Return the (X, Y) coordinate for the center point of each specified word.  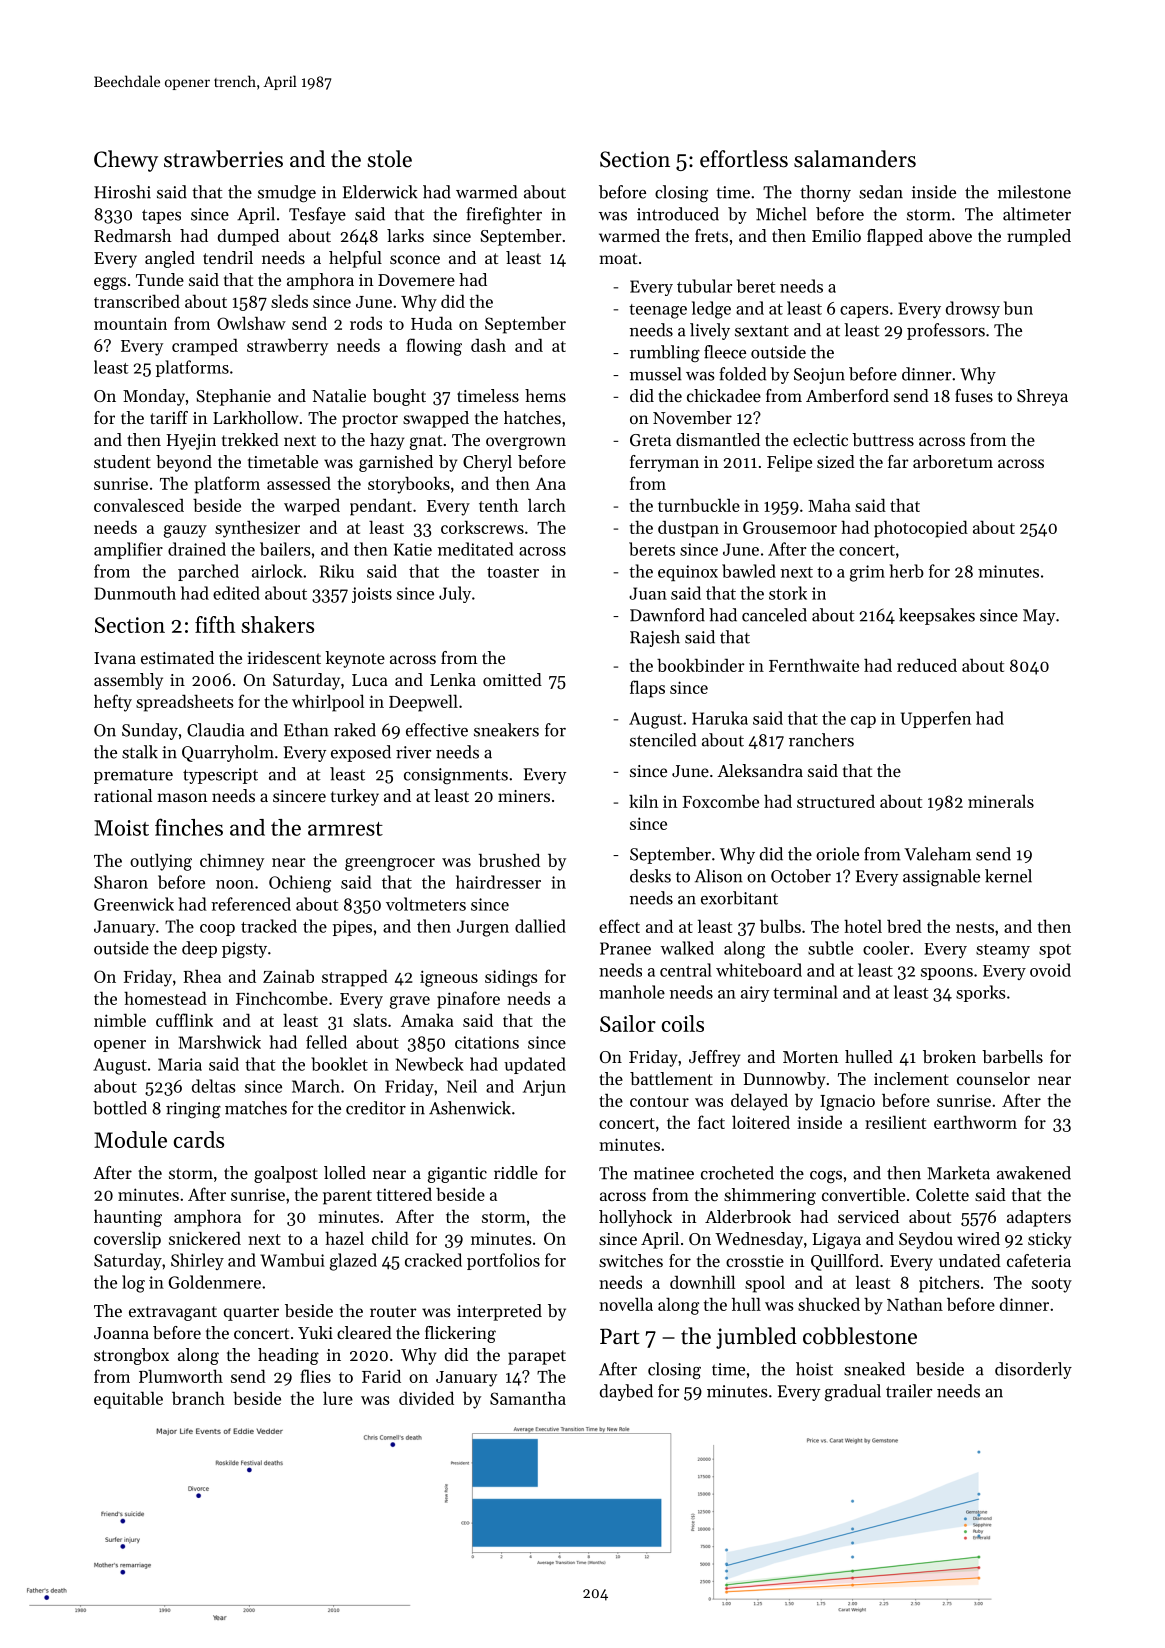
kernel (1008, 876)
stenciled (663, 740)
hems (545, 395)
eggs (110, 283)
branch (198, 1398)
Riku (337, 571)
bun (1018, 308)
